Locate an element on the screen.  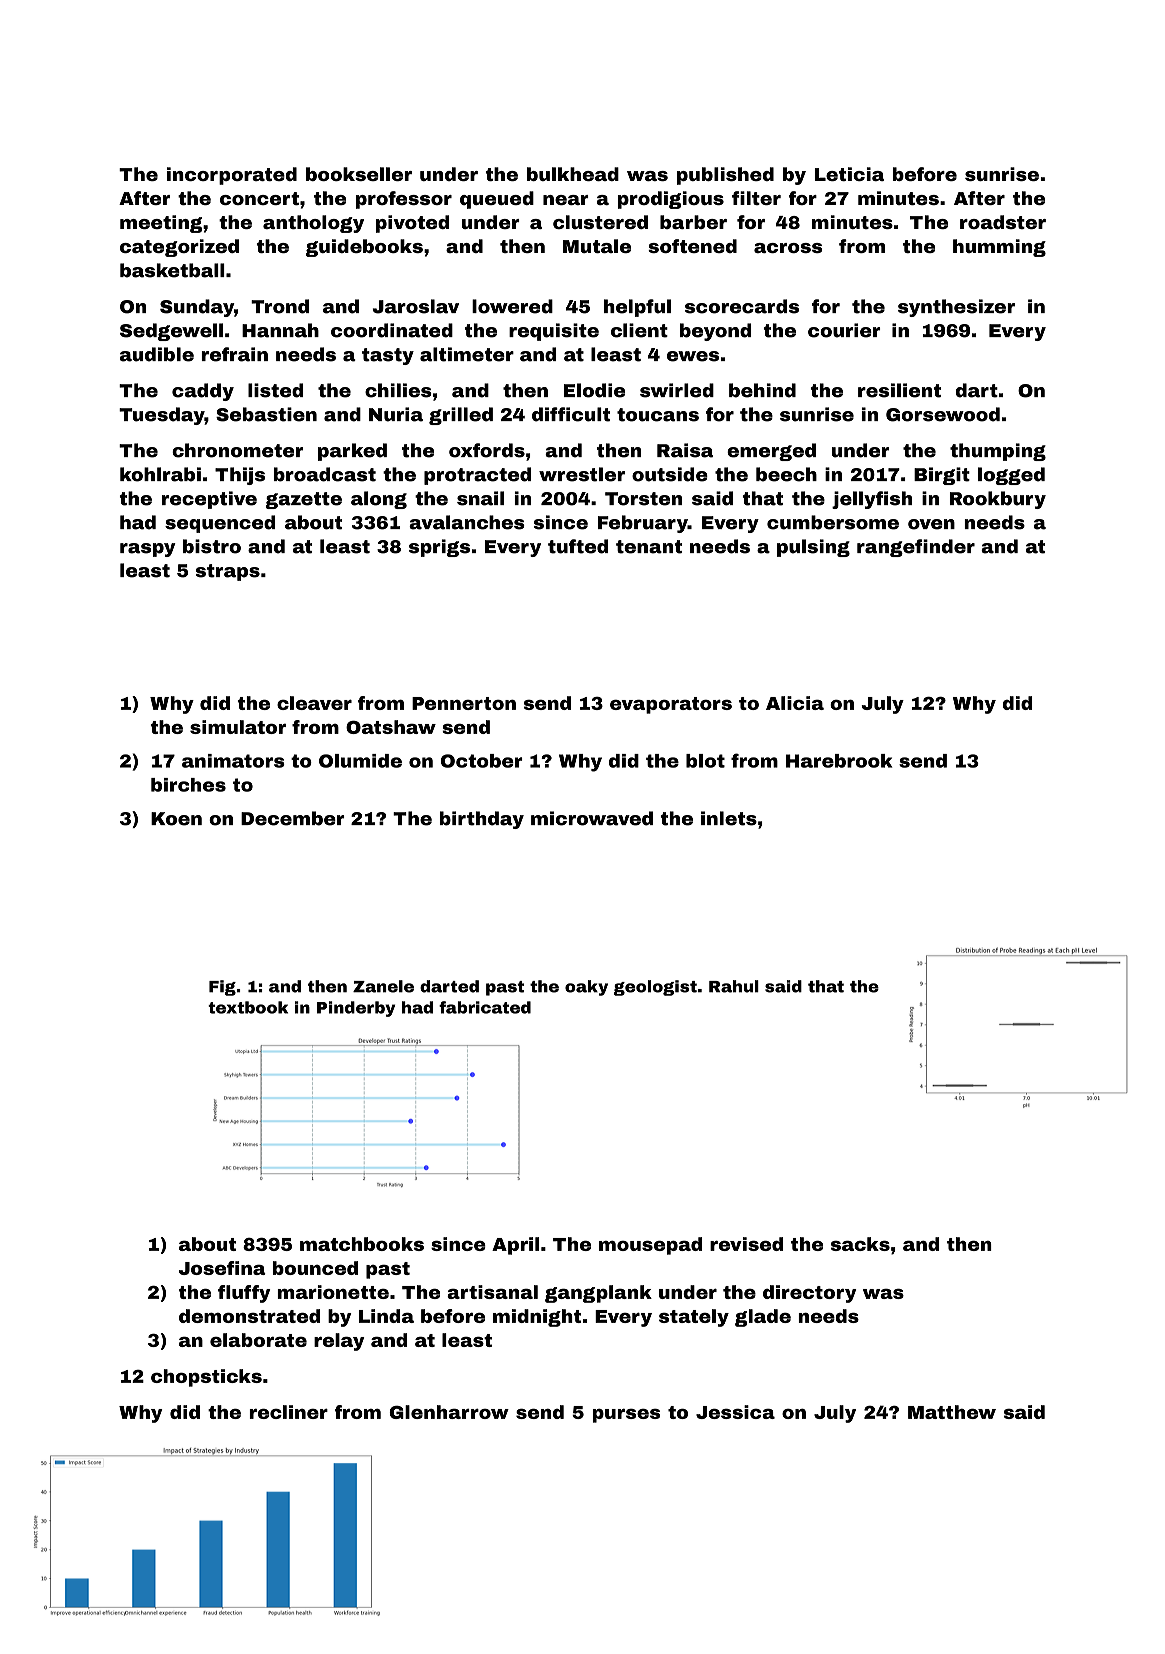
Josefina is located at coordinates (222, 1268).
